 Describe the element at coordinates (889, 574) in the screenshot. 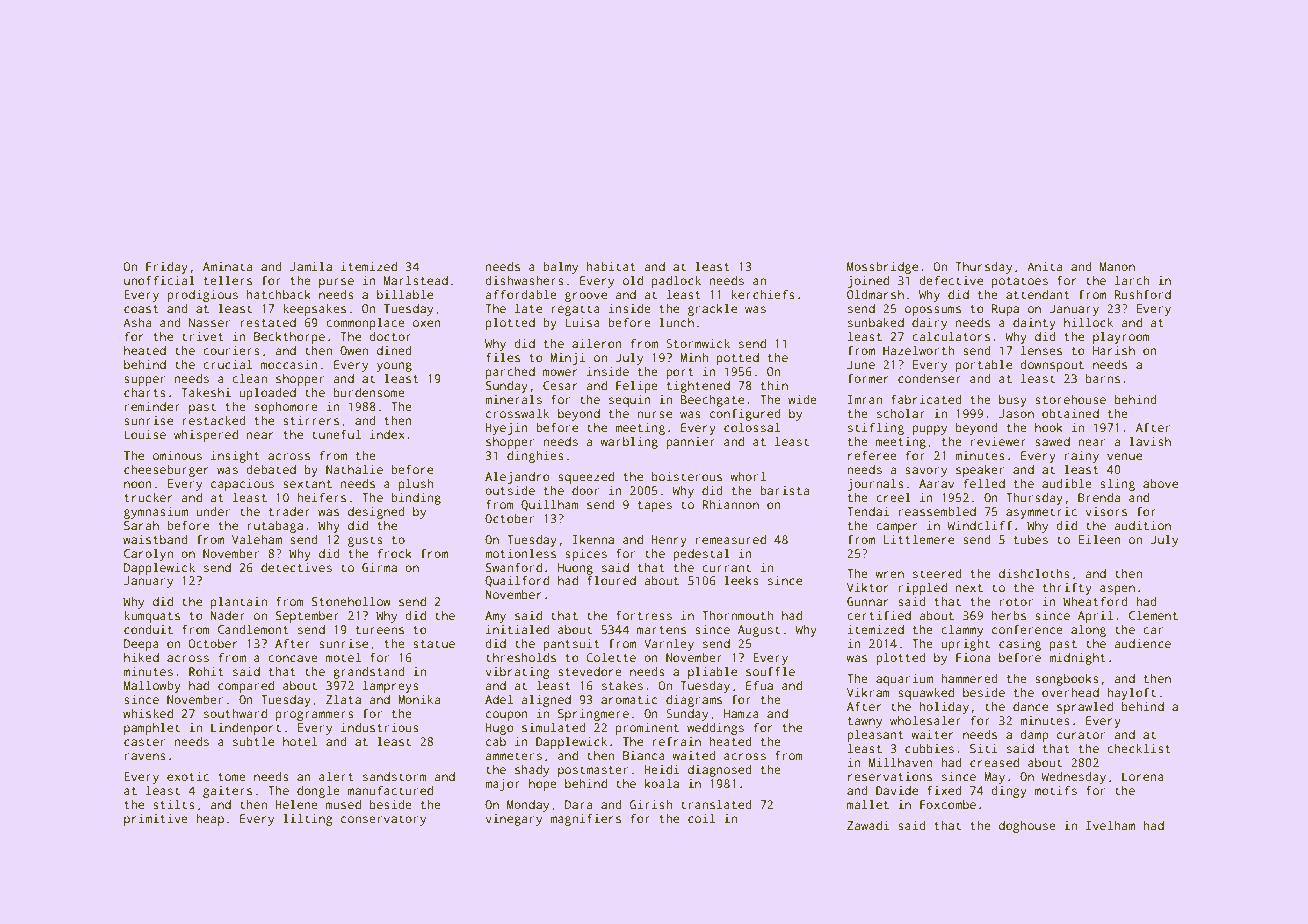

I see `wren` at that location.
